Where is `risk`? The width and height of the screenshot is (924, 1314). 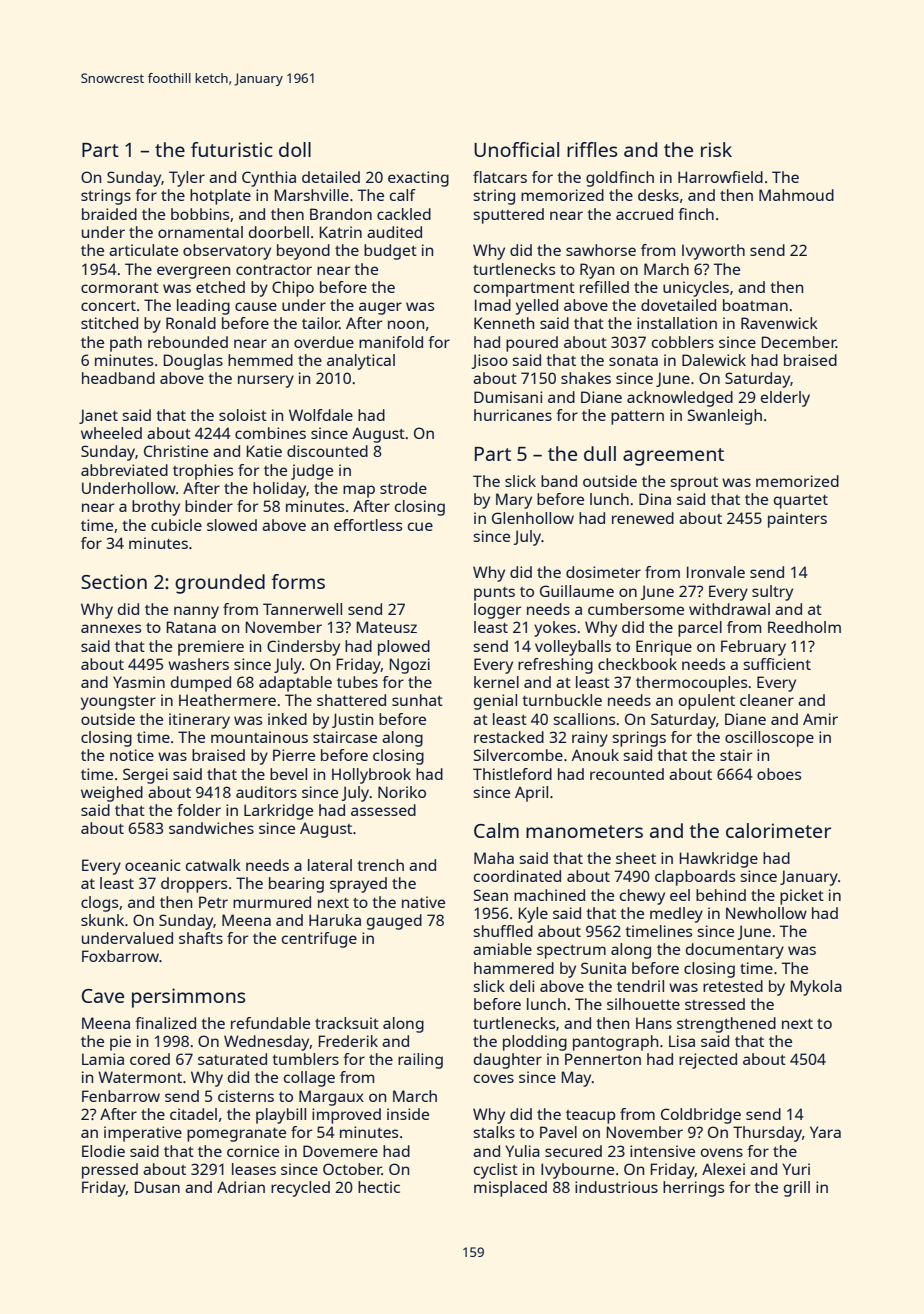 risk is located at coordinates (716, 149).
